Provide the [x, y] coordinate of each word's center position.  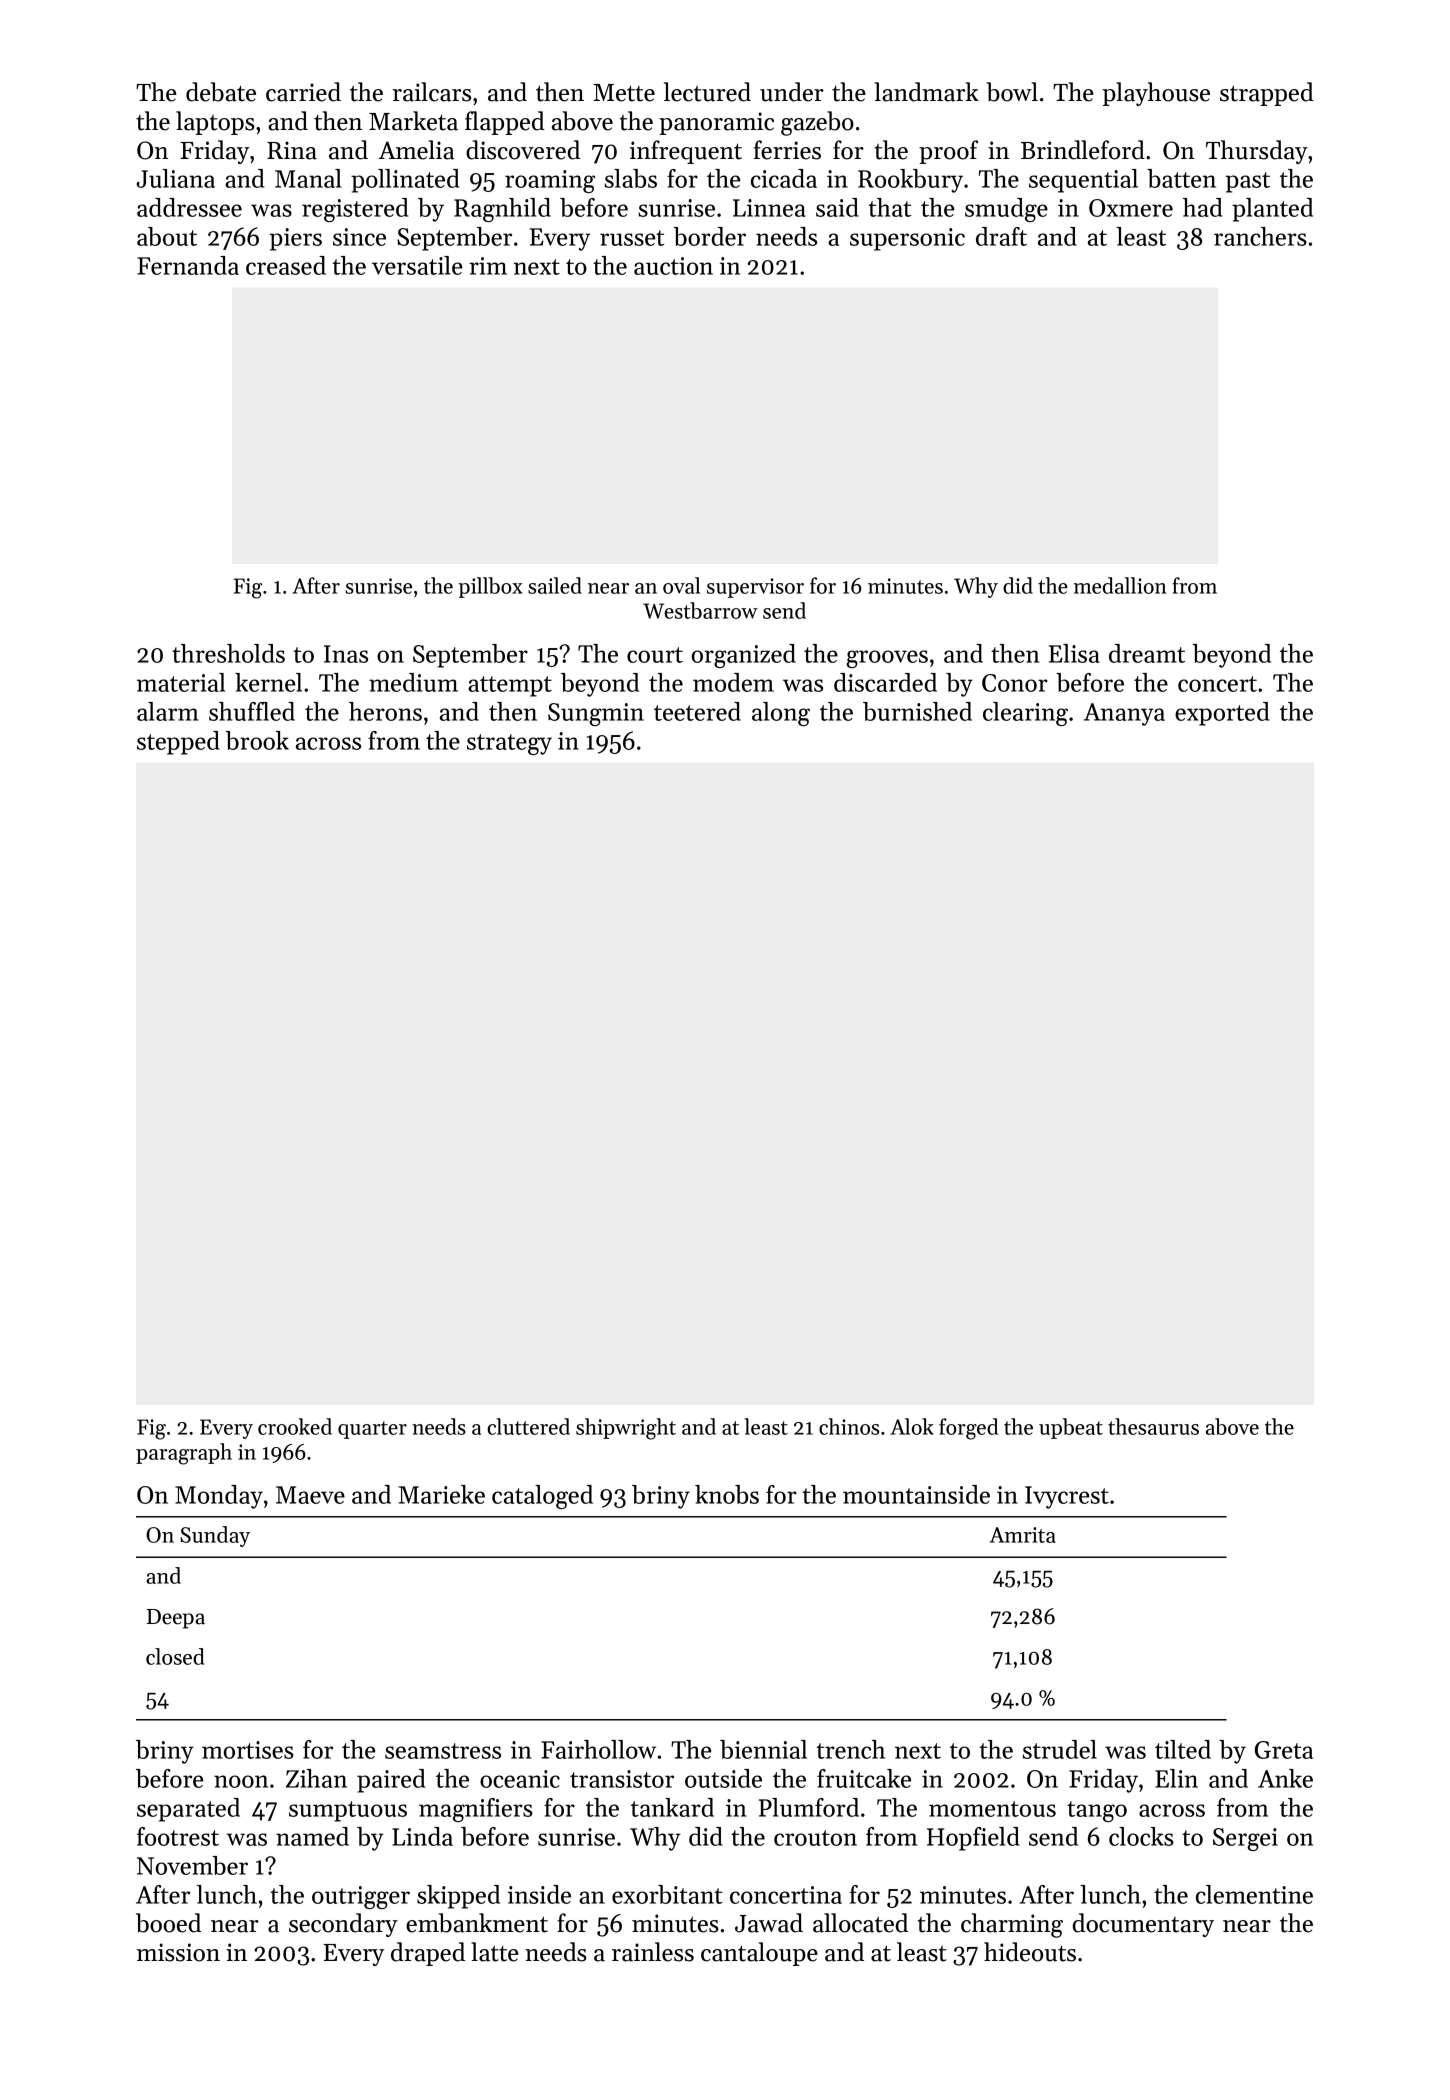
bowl [1012, 92]
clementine [1254, 1894]
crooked [295, 1426]
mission [178, 1952]
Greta [1284, 1750]
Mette [624, 93]
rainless [653, 1952]
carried [303, 92]
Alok [912, 1426]
